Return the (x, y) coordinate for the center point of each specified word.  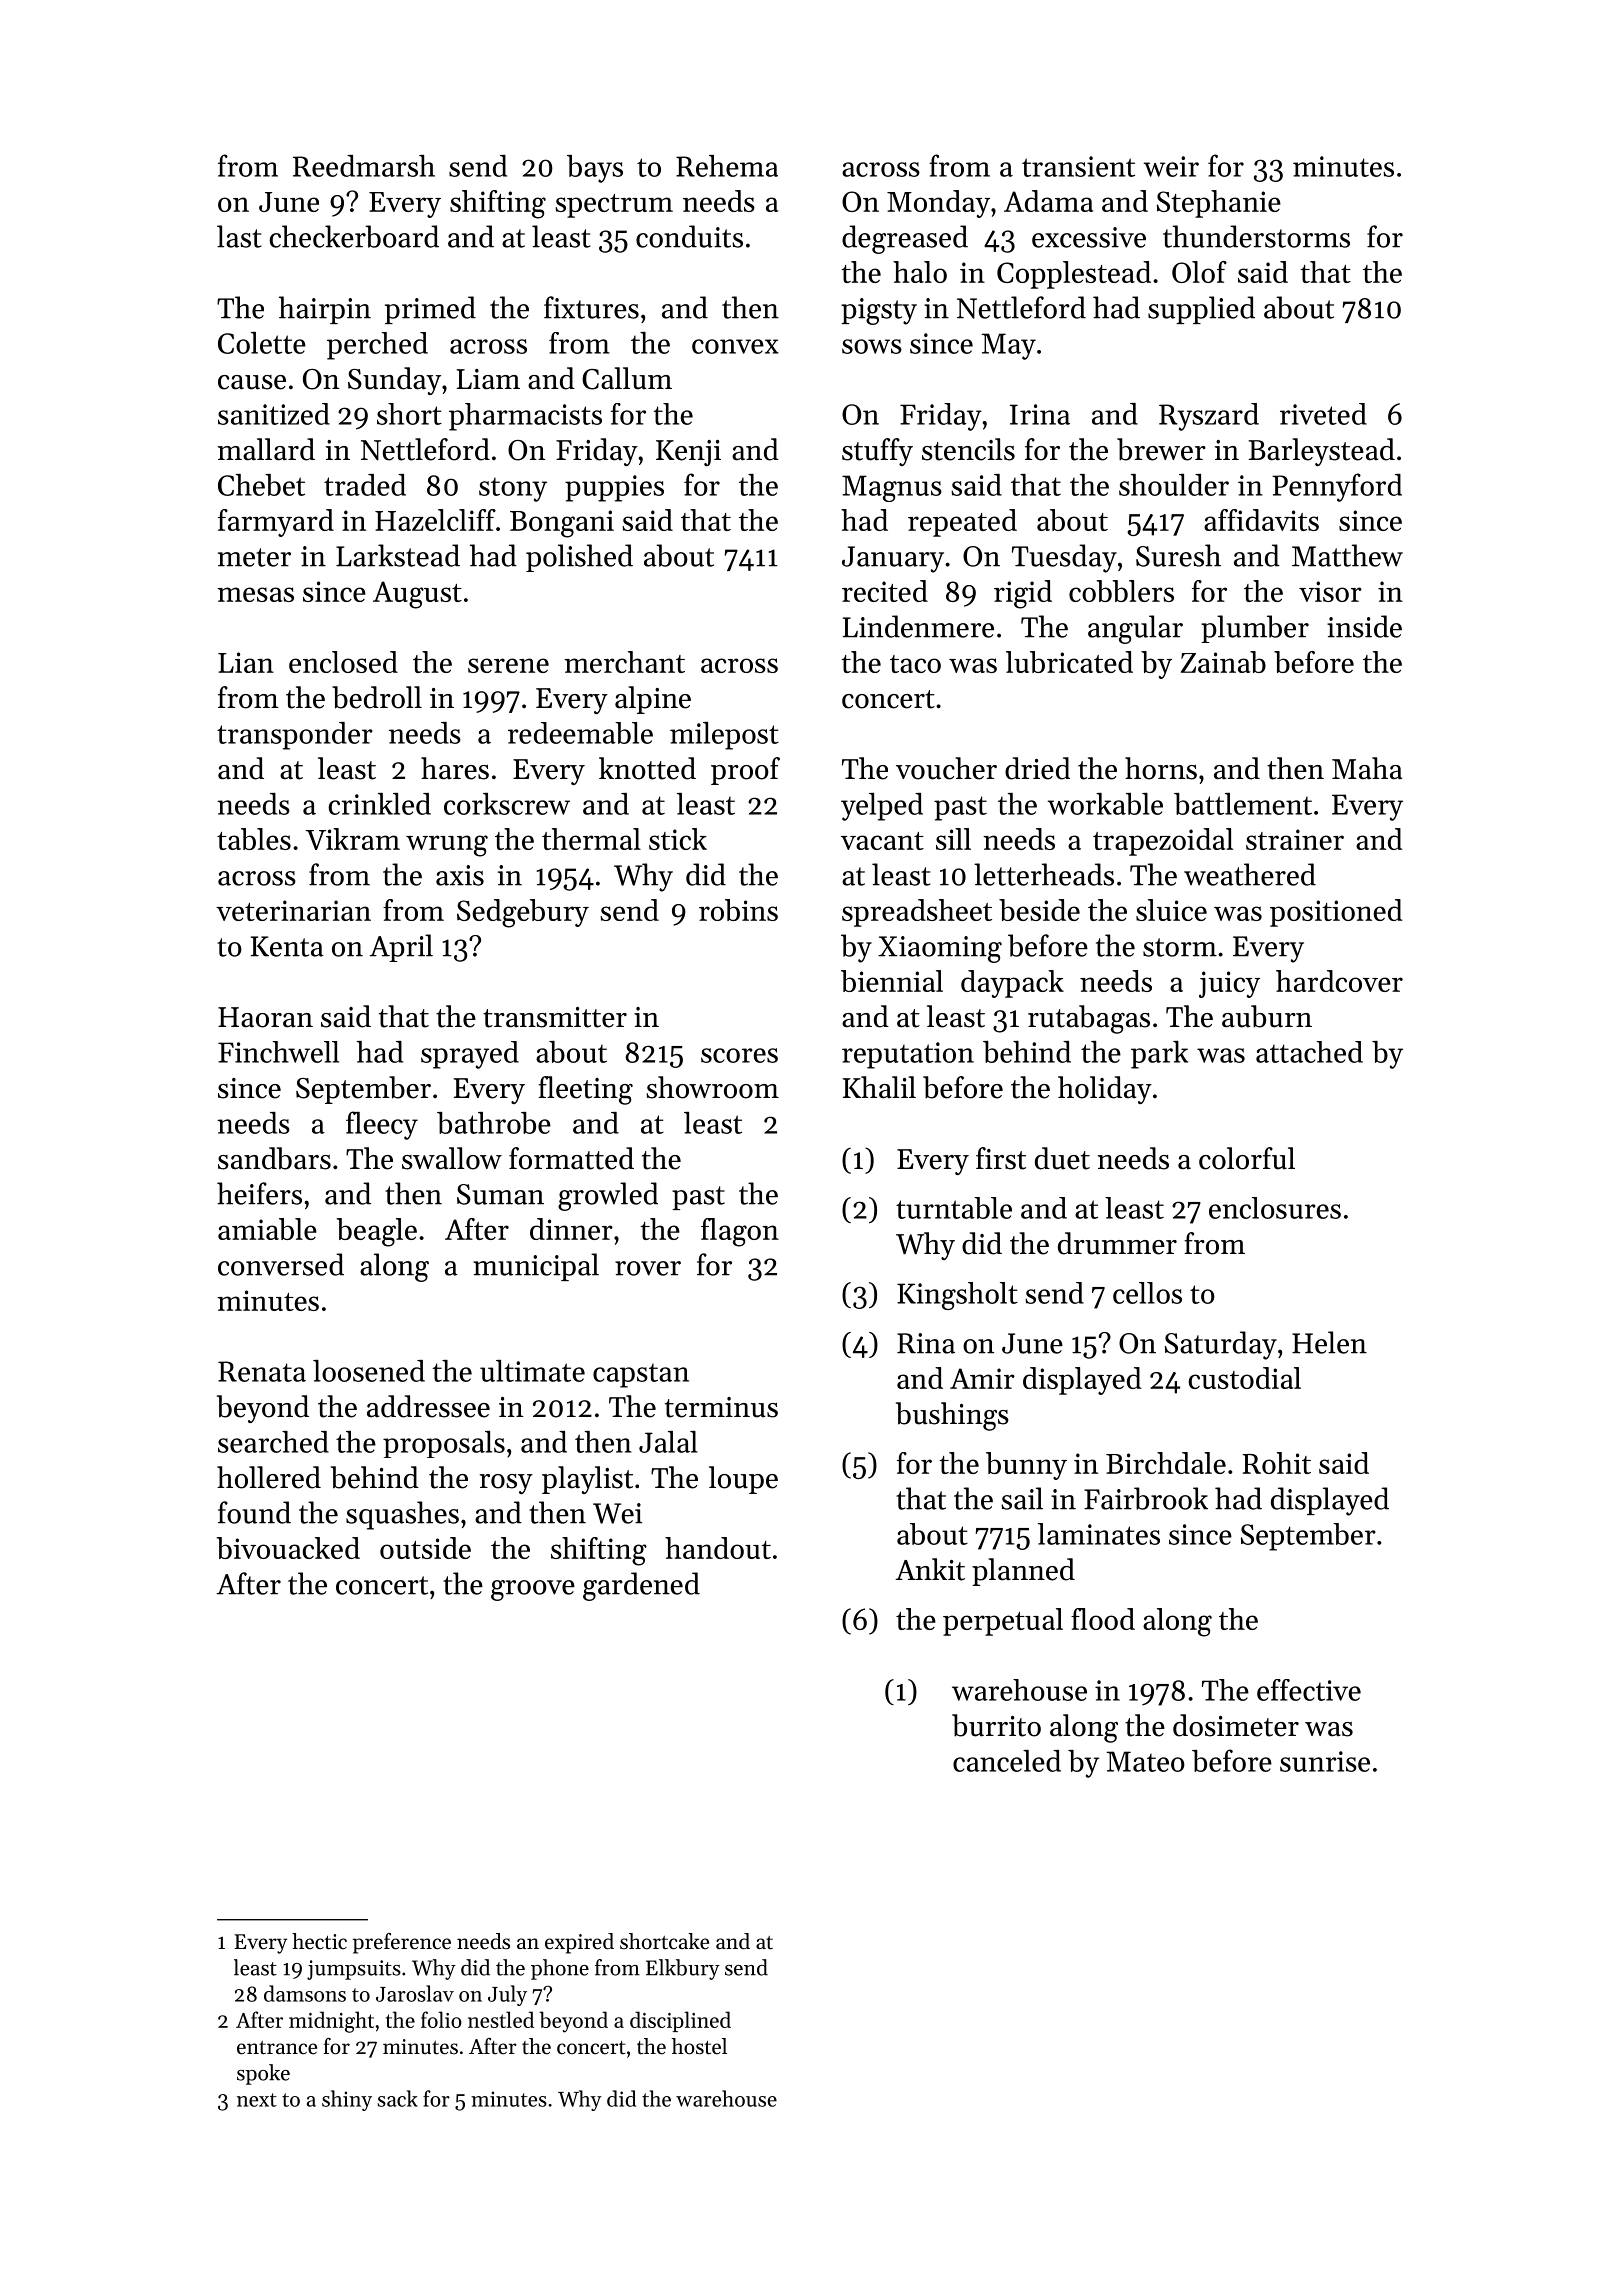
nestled (501, 2019)
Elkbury (683, 1969)
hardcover (1339, 981)
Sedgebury (523, 913)
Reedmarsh (364, 166)
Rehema (727, 166)
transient (1078, 166)
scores (739, 1055)
